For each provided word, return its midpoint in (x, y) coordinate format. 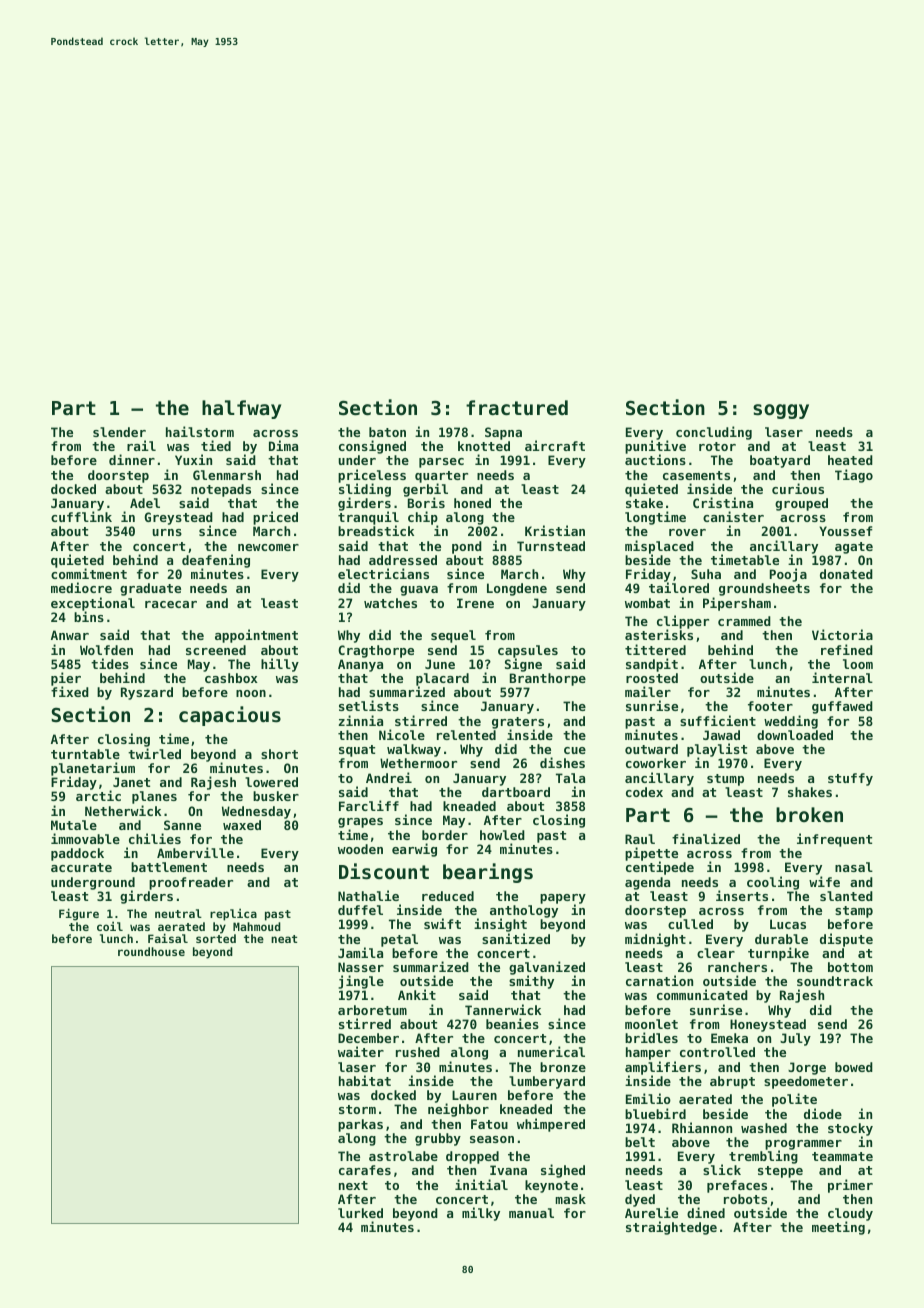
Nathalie (368, 895)
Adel (145, 503)
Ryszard (147, 693)
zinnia (361, 720)
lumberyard (547, 1082)
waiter (361, 1051)
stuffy (850, 779)
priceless (372, 476)
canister (733, 516)
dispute (846, 940)
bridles (651, 1037)
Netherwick (123, 810)
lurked (360, 1213)
